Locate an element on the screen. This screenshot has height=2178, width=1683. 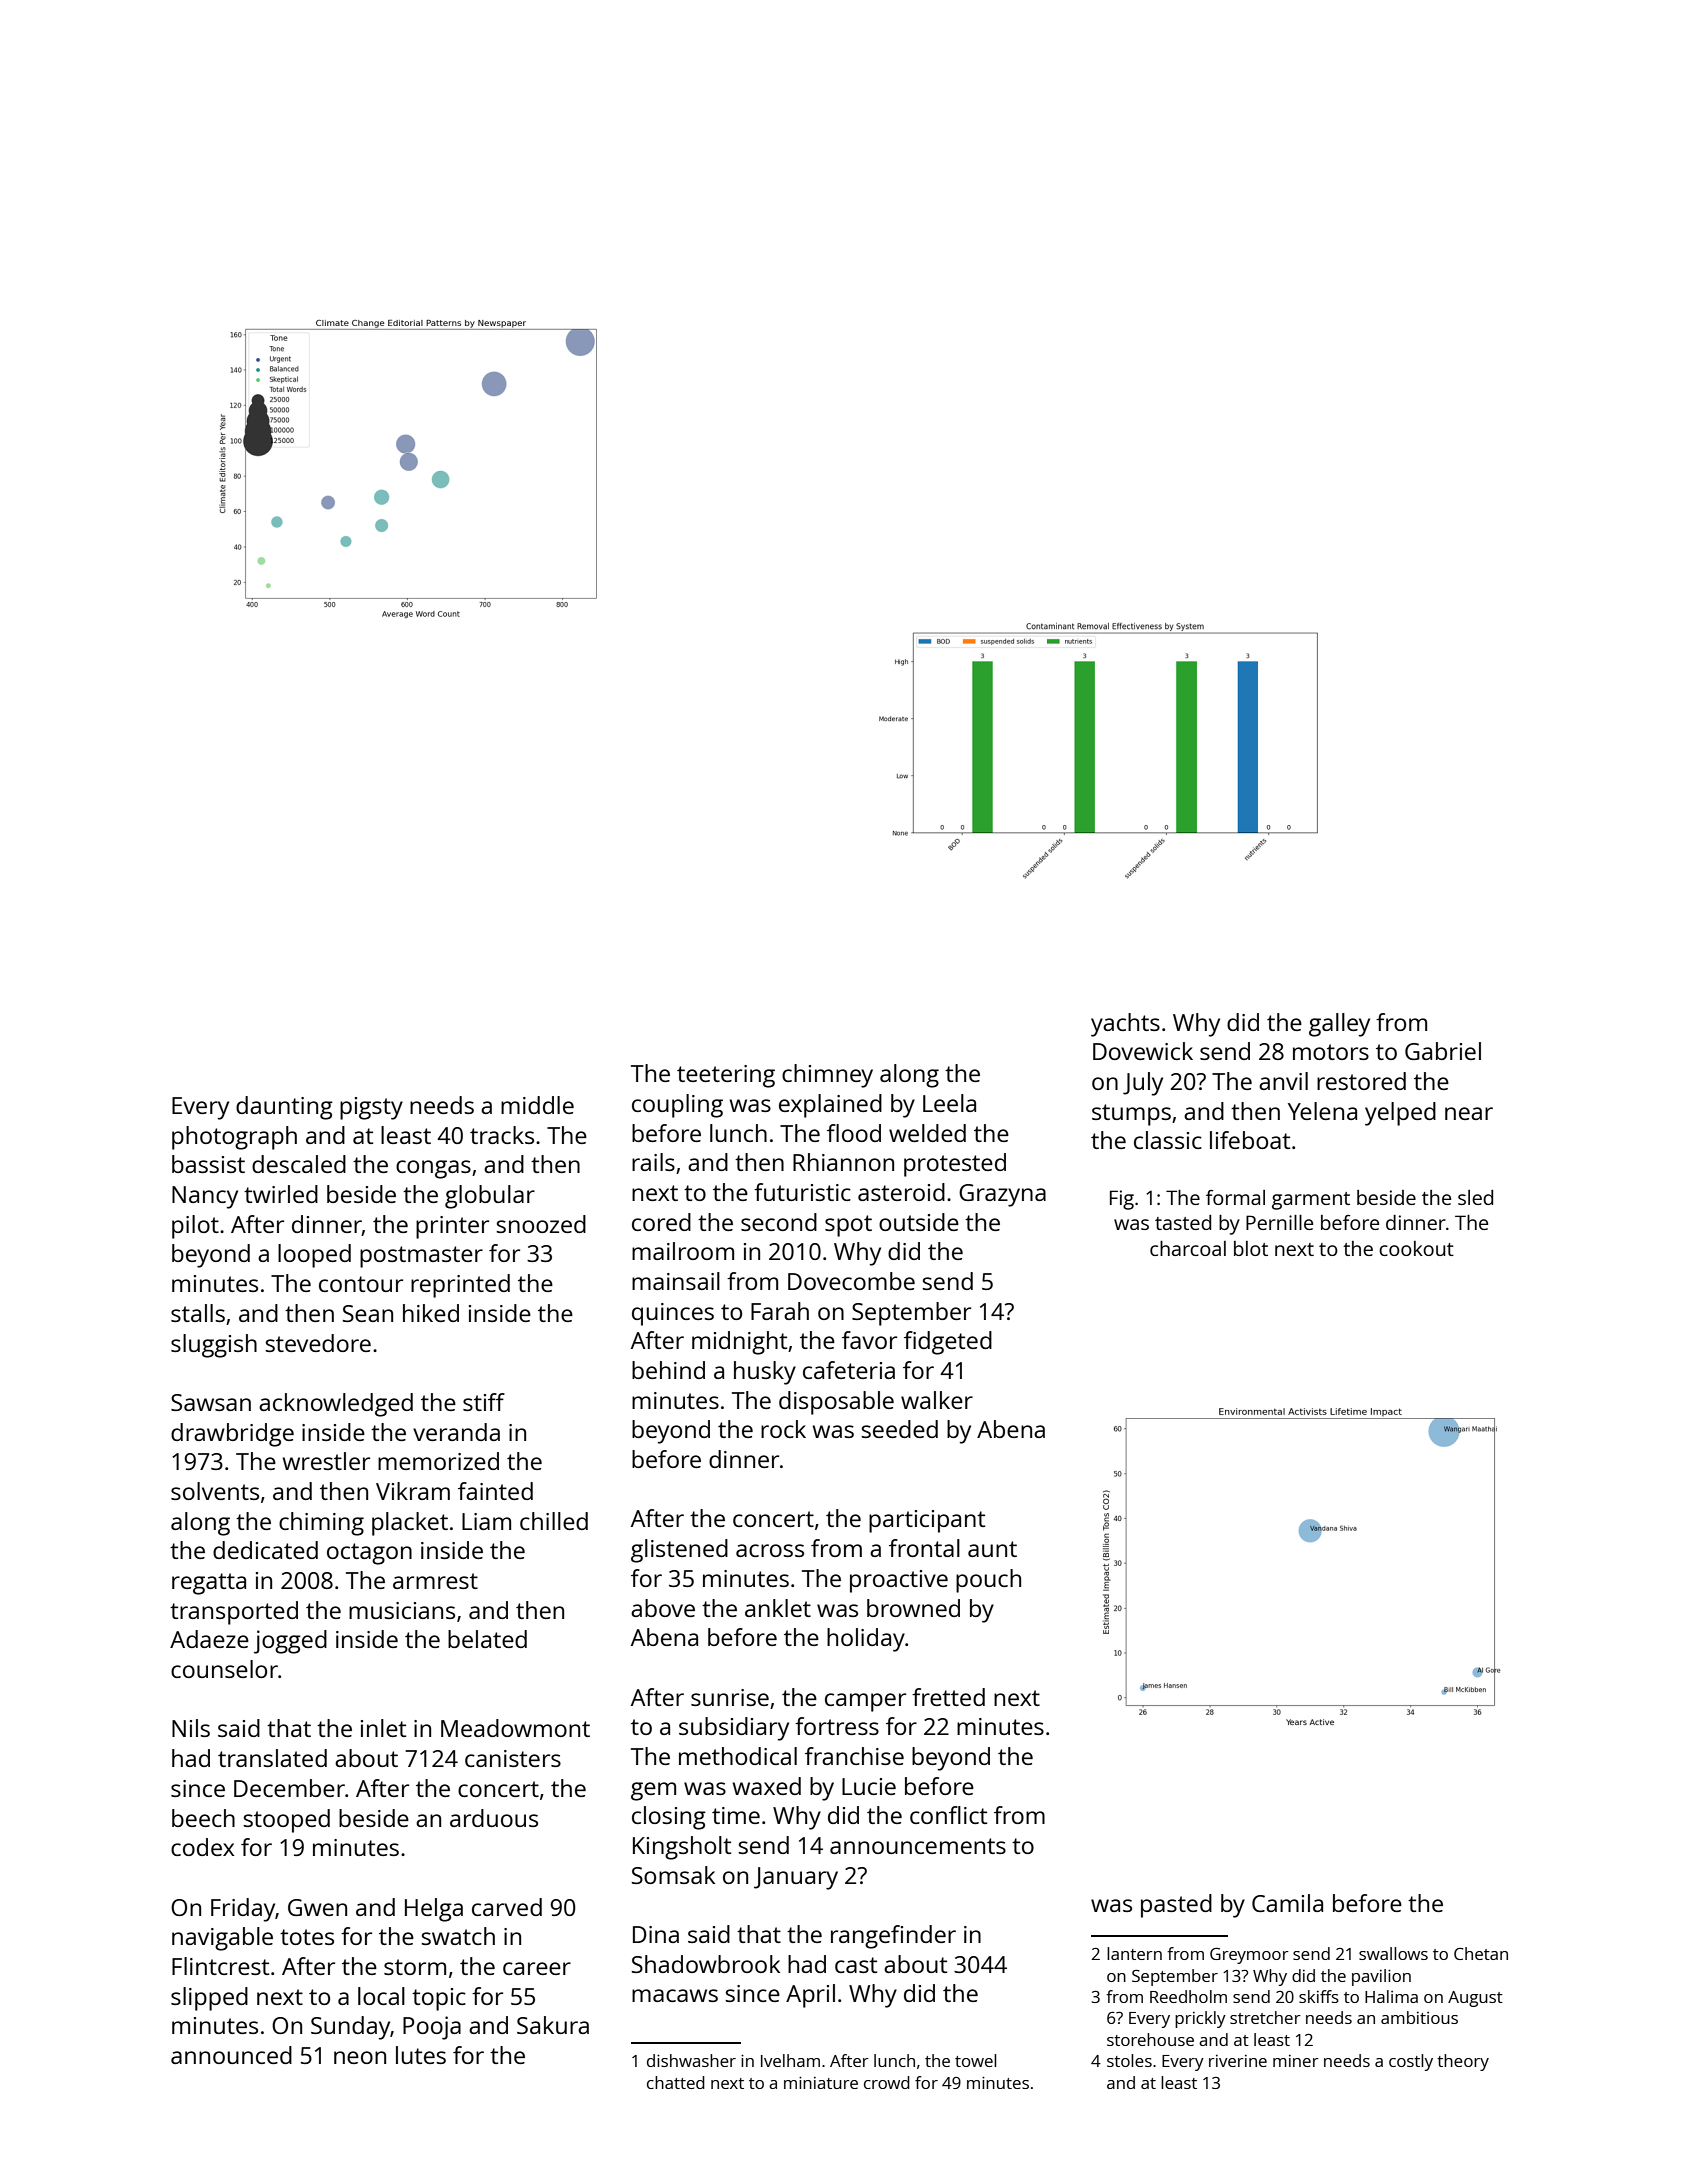
counselor is located at coordinates (224, 1669).
